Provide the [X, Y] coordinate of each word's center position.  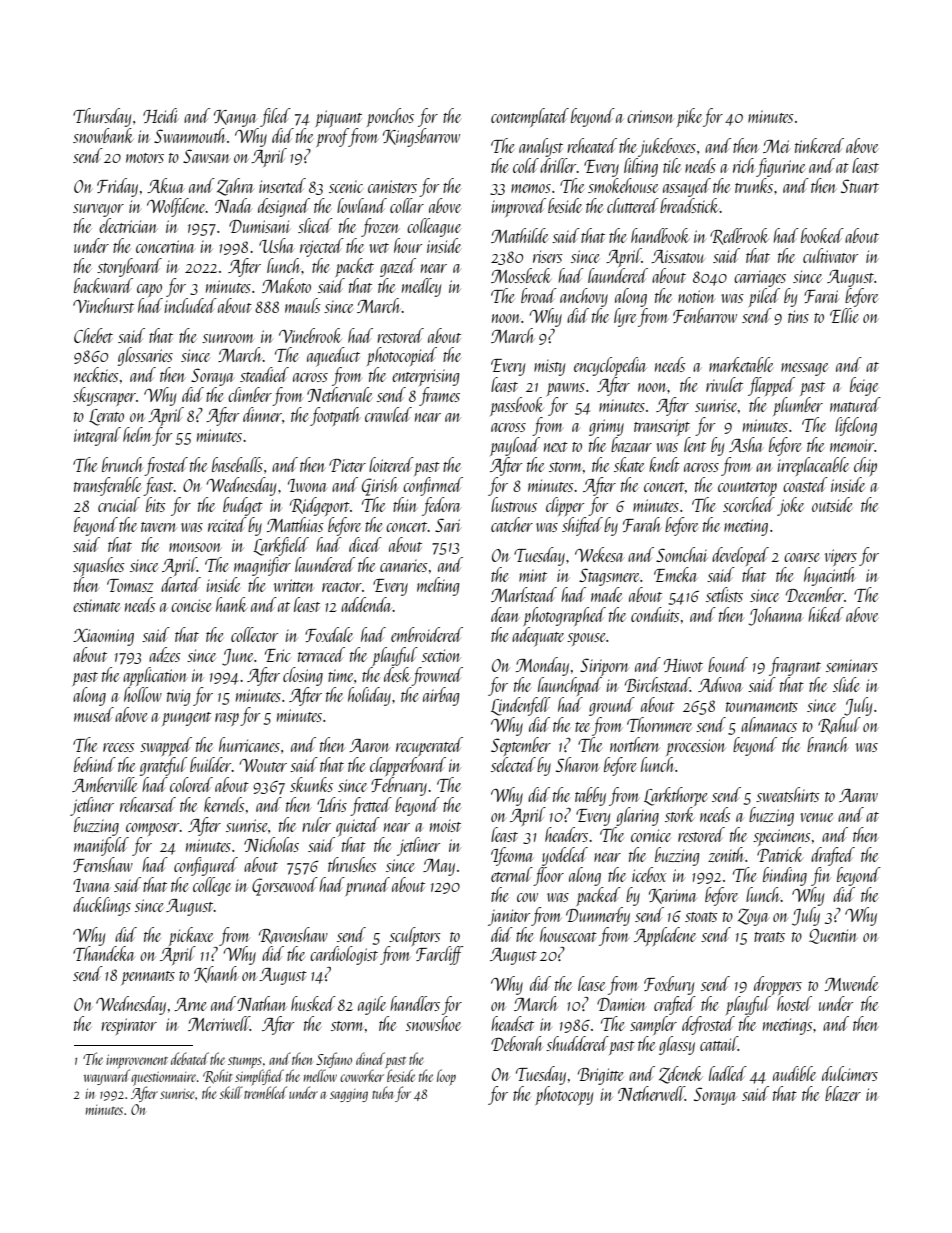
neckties [96, 374]
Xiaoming [103, 637]
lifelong [856, 426]
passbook [517, 406]
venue [816, 817]
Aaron [369, 745]
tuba [382, 1092]
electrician [128, 225]
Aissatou [678, 256]
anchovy [584, 297]
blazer [843, 1093]
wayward [107, 1077]
